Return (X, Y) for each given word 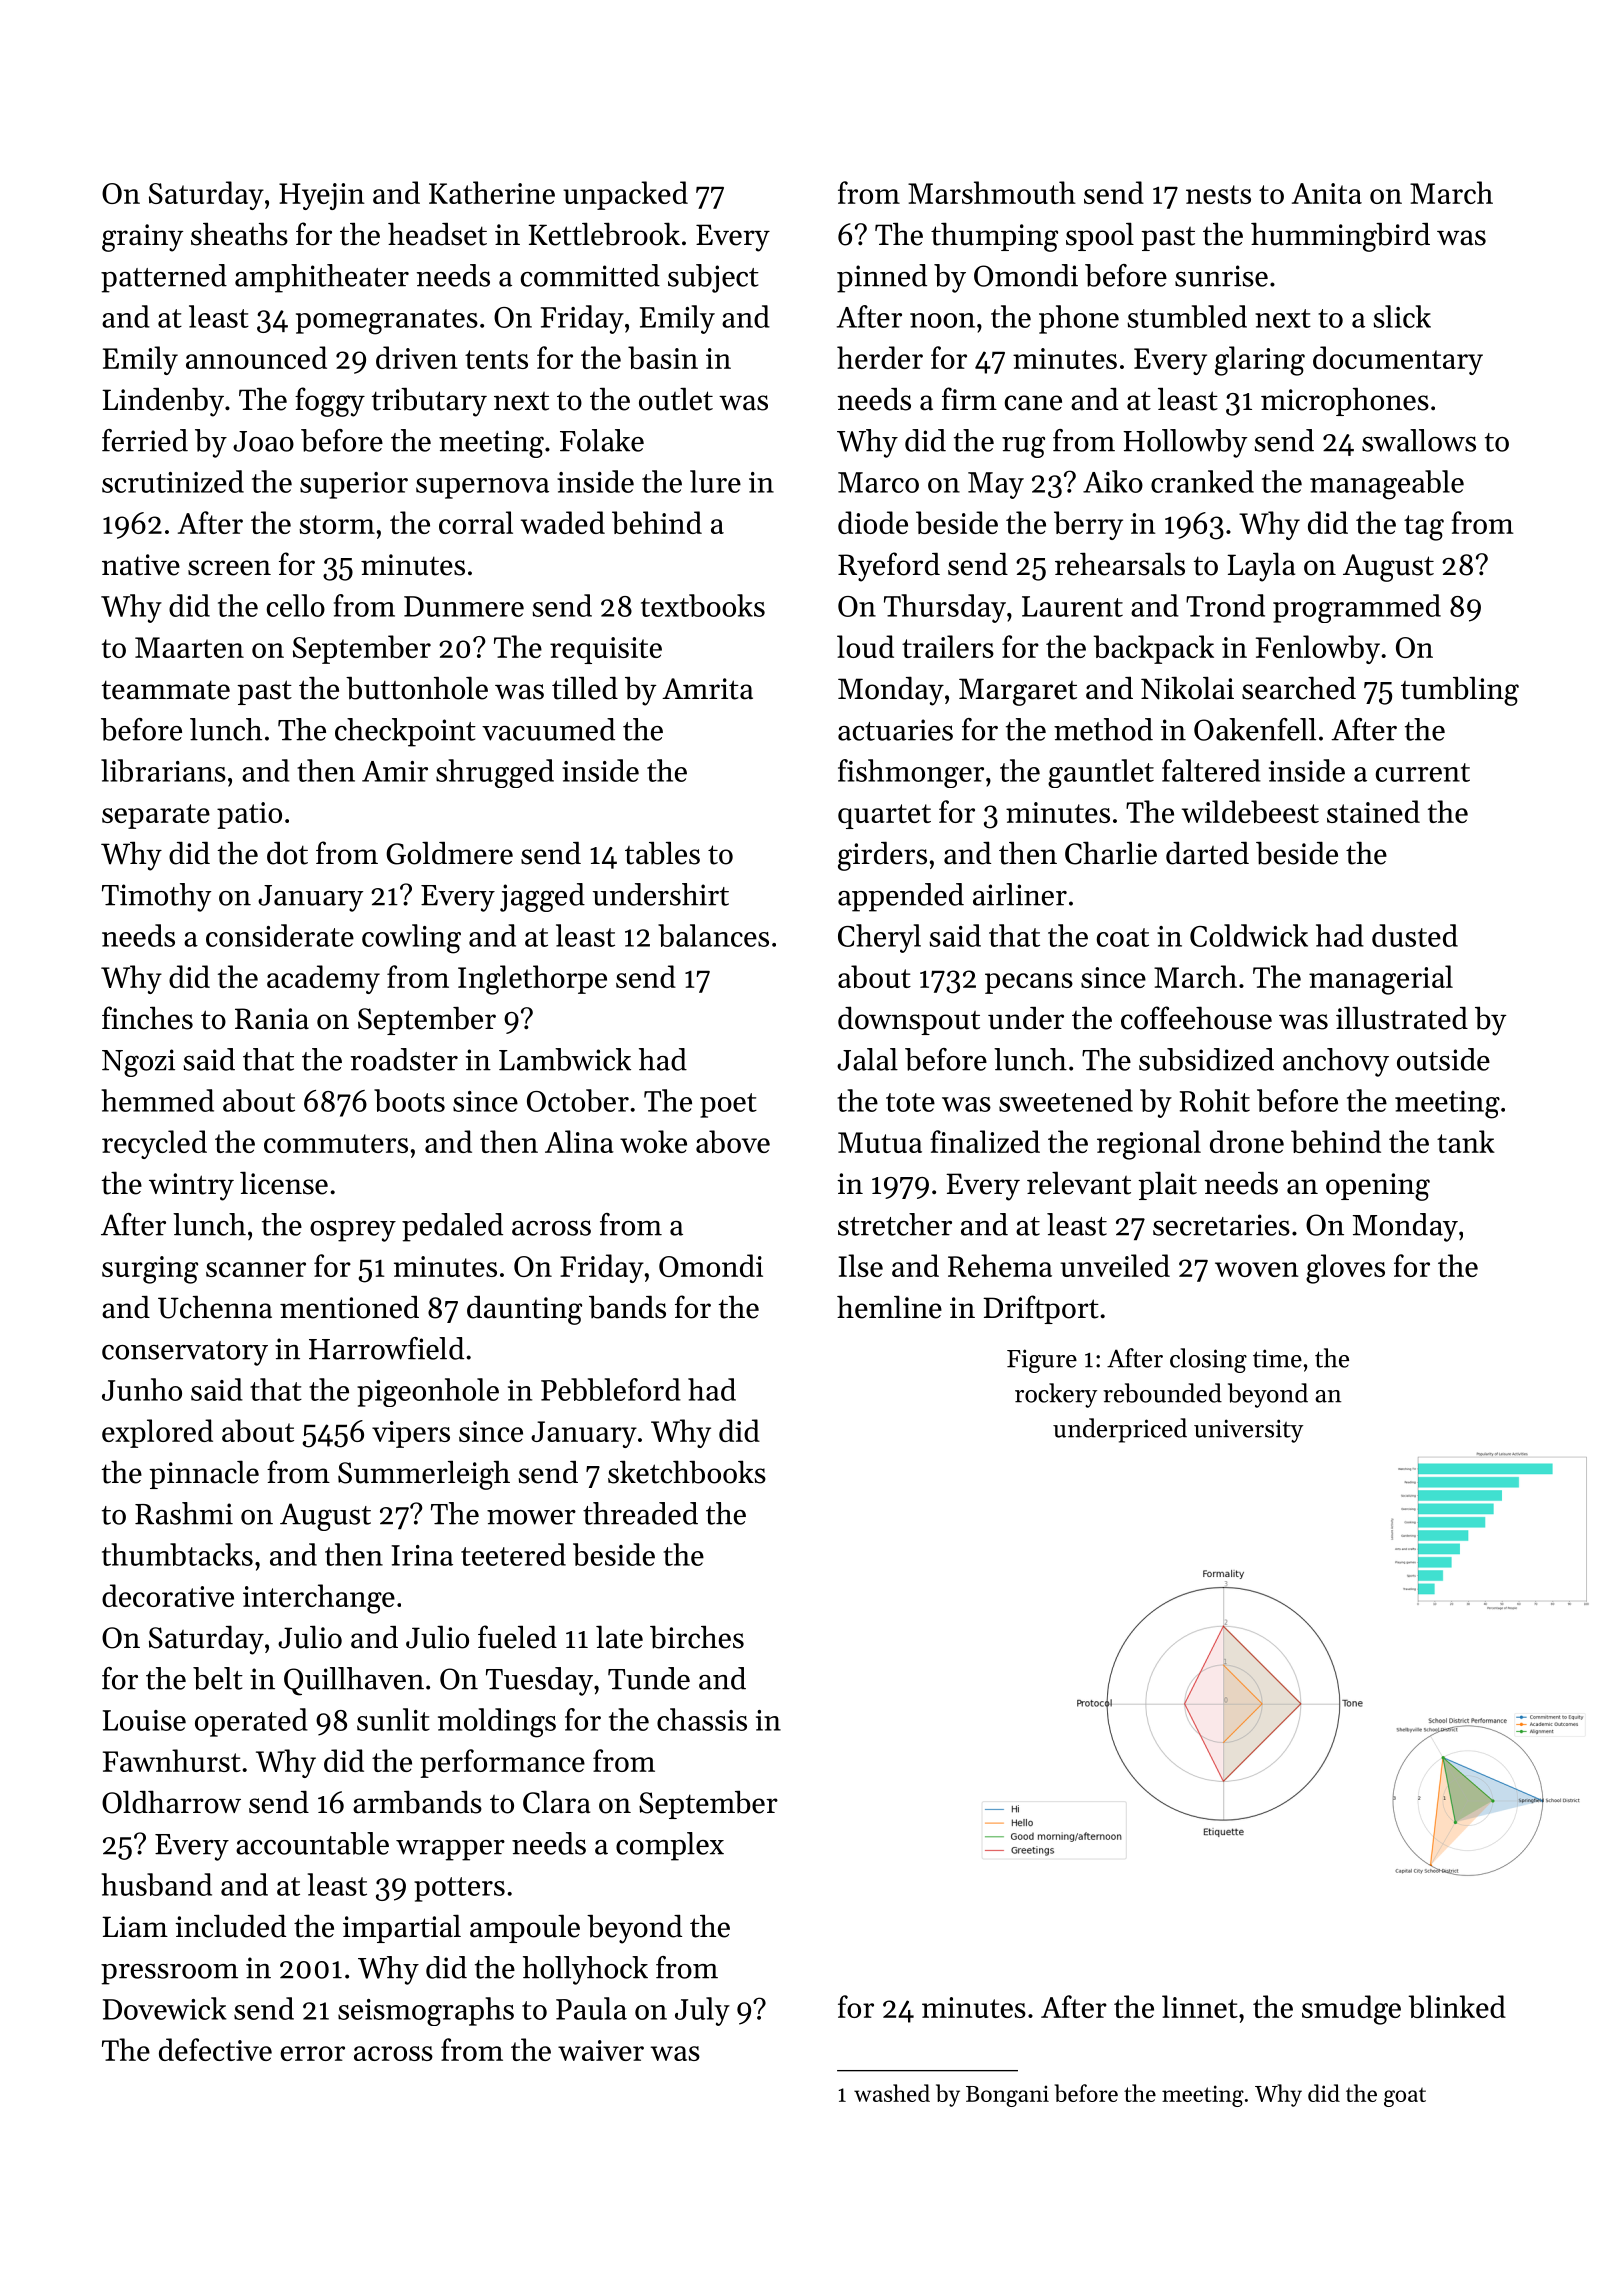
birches (697, 1637)
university (1248, 1431)
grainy (142, 238)
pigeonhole (428, 1392)
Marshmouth (992, 192)
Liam (135, 1927)
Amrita (707, 689)
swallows (1419, 440)
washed (892, 2093)
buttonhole (417, 688)
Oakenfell (1255, 729)
